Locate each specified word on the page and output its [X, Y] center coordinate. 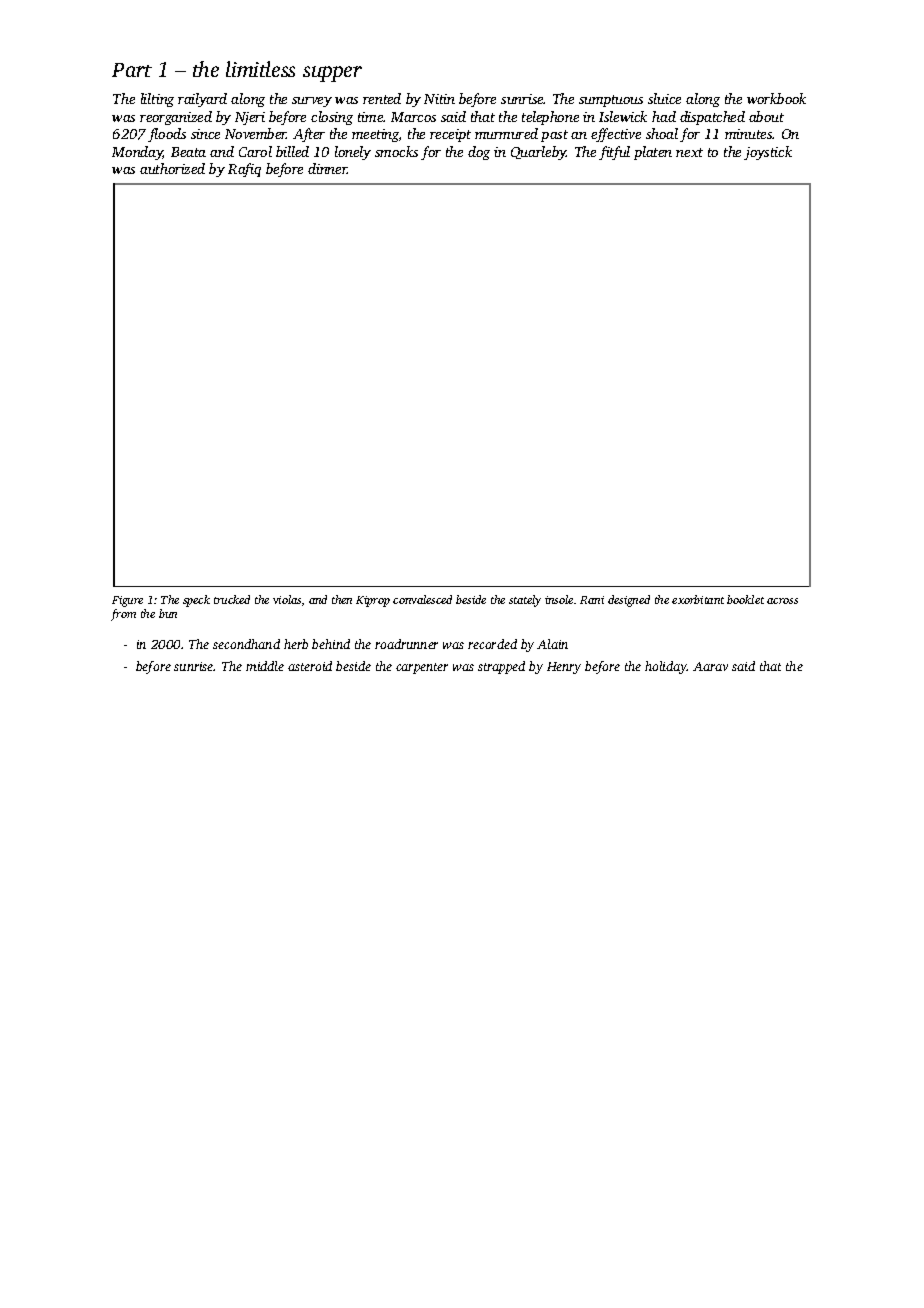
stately [525, 601]
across [782, 601]
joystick [768, 153]
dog [479, 153]
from [123, 615]
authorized [172, 168]
